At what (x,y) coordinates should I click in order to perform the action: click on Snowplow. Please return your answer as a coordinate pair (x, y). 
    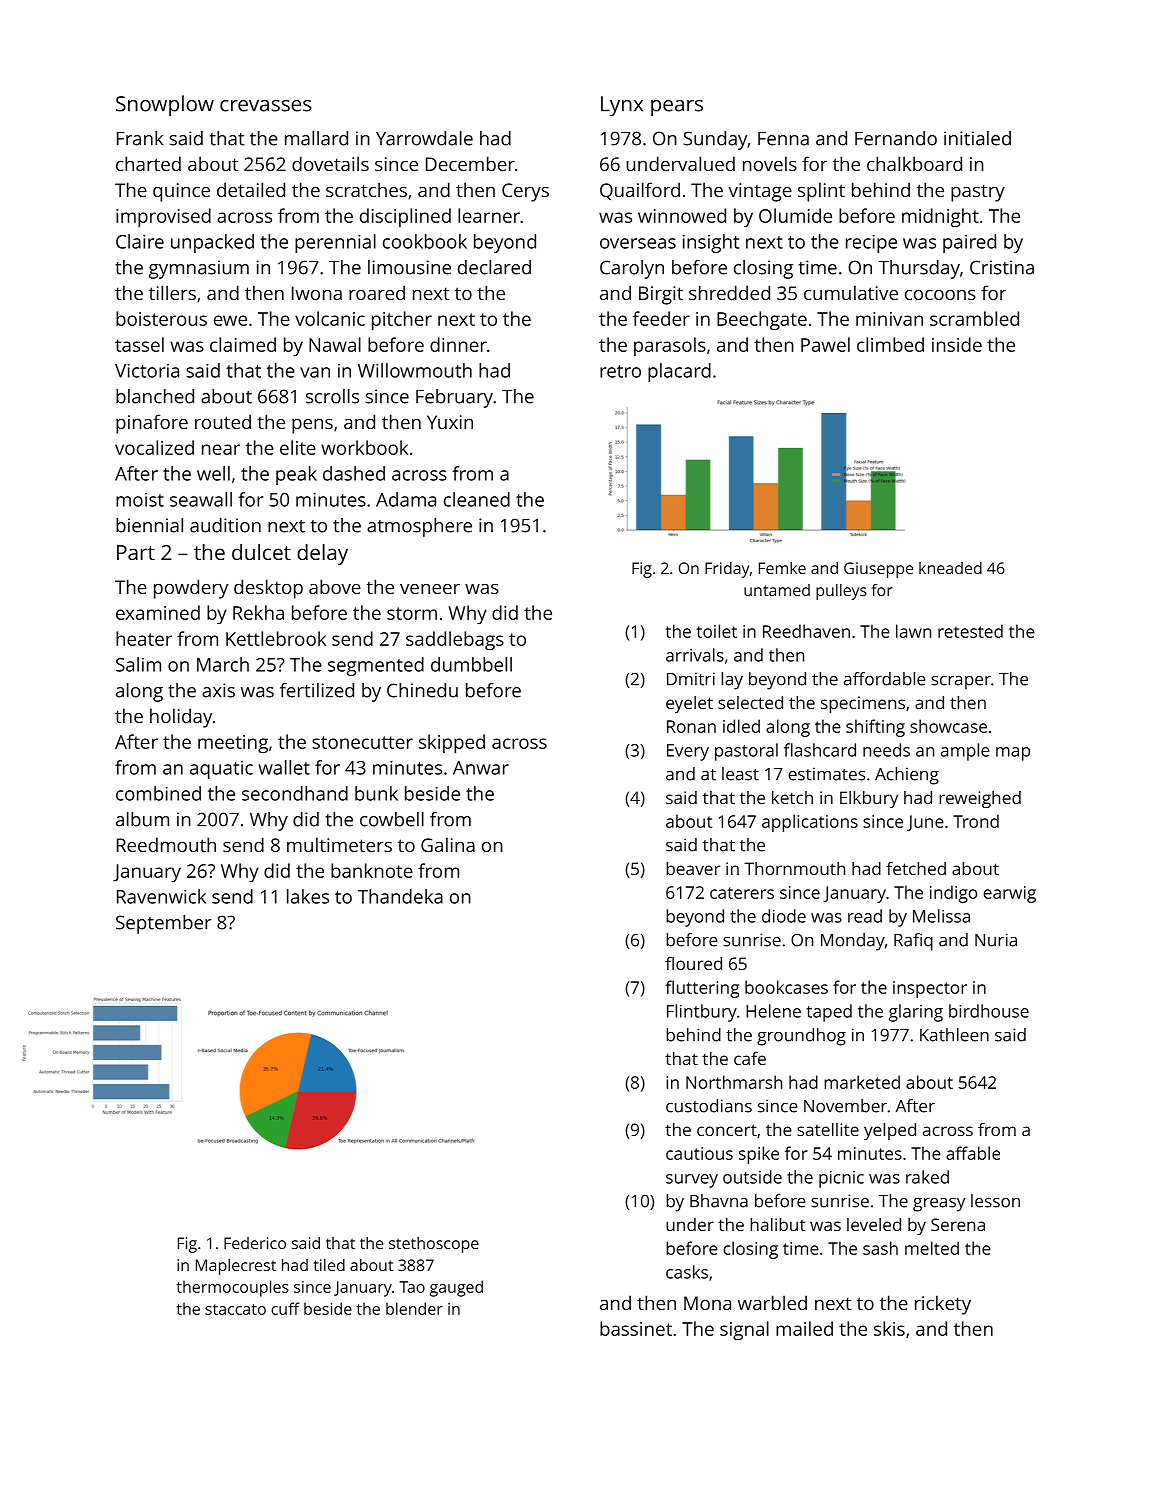
    Looking at the image, I should click on (165, 105).
